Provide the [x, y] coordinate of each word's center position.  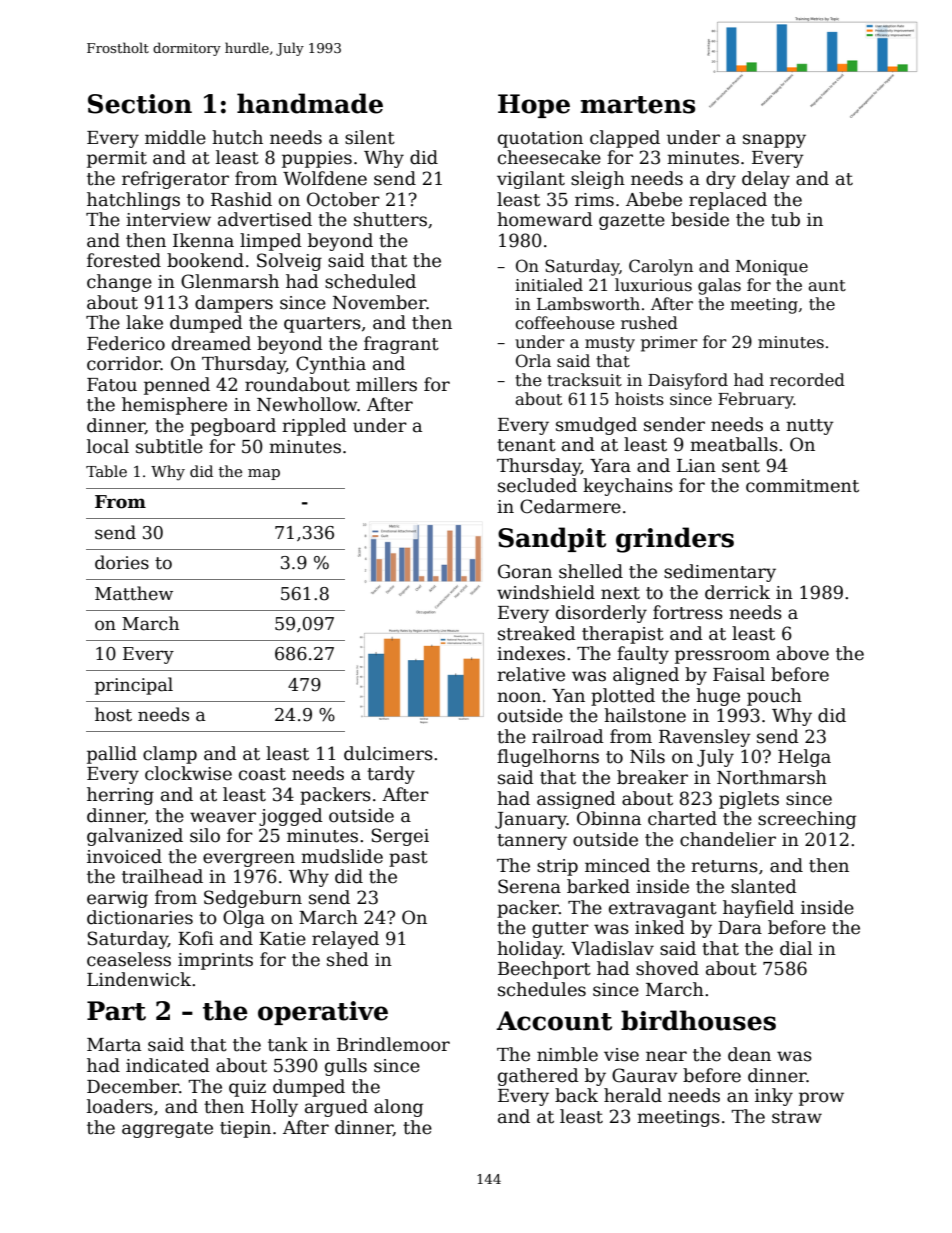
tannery [532, 842]
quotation [540, 139]
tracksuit [584, 380]
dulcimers [388, 753]
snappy [774, 141]
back [576, 1095]
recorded [807, 380]
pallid [112, 755]
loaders [120, 1106]
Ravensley [705, 738]
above [803, 653]
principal [134, 686]
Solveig [289, 262]
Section [140, 104]
